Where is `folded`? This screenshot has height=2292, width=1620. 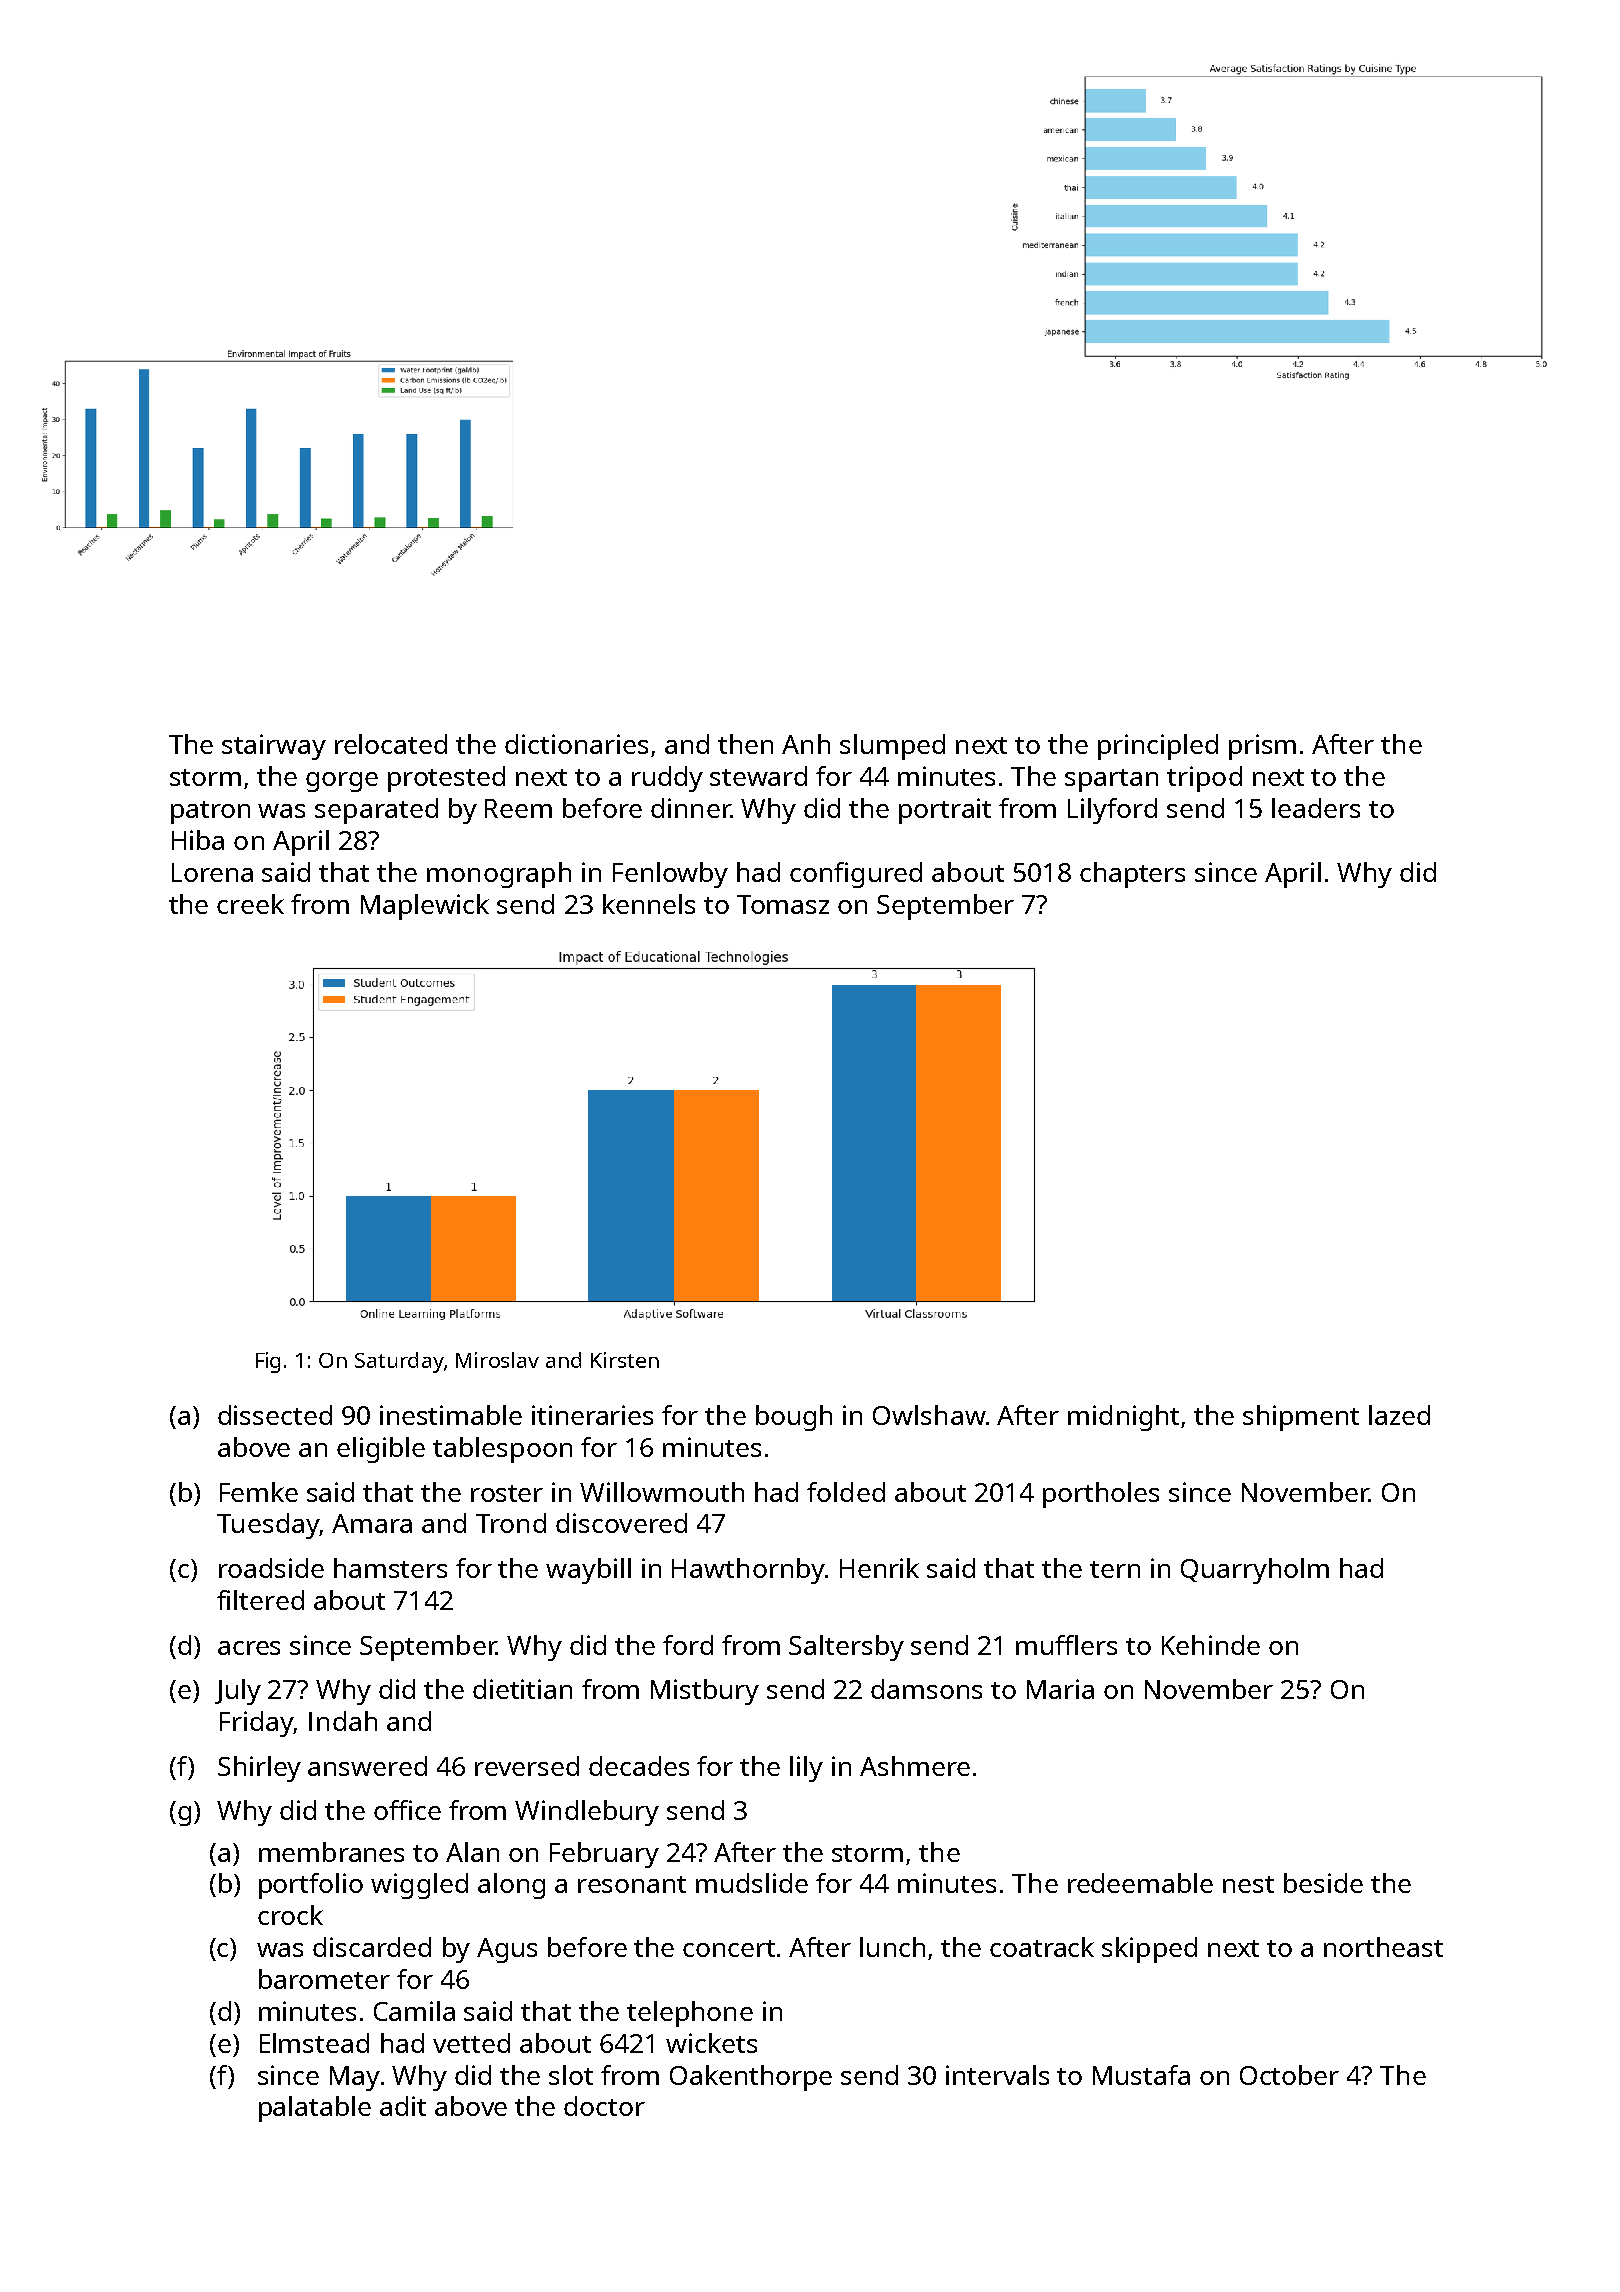
folded is located at coordinates (846, 1492).
